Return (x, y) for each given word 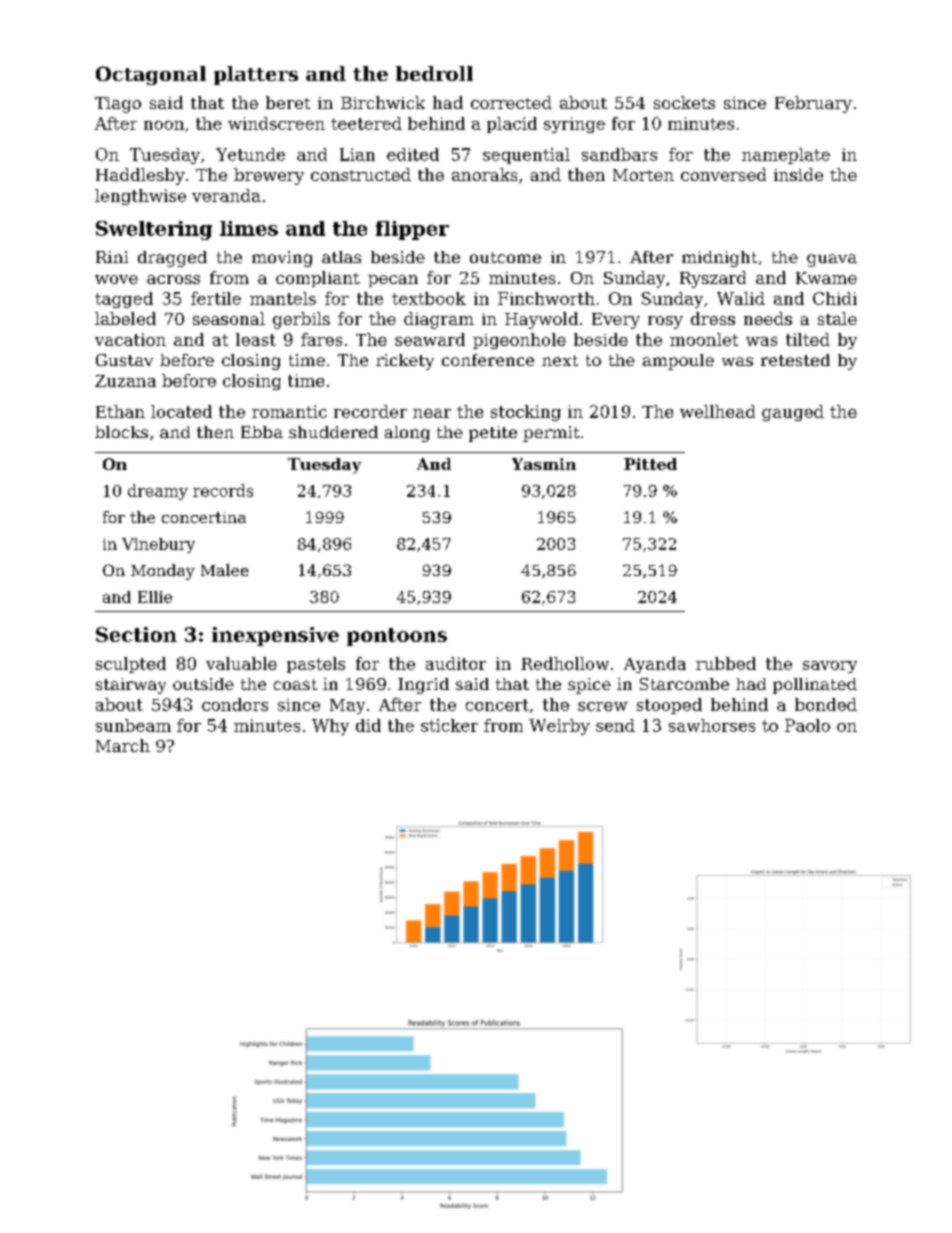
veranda (226, 195)
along (407, 434)
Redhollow (565, 663)
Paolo (807, 725)
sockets (684, 102)
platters (256, 75)
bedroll (434, 73)
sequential (526, 156)
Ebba (262, 432)
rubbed (726, 663)
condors (235, 704)
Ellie (155, 597)
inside (798, 174)
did (368, 725)
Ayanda (655, 665)
